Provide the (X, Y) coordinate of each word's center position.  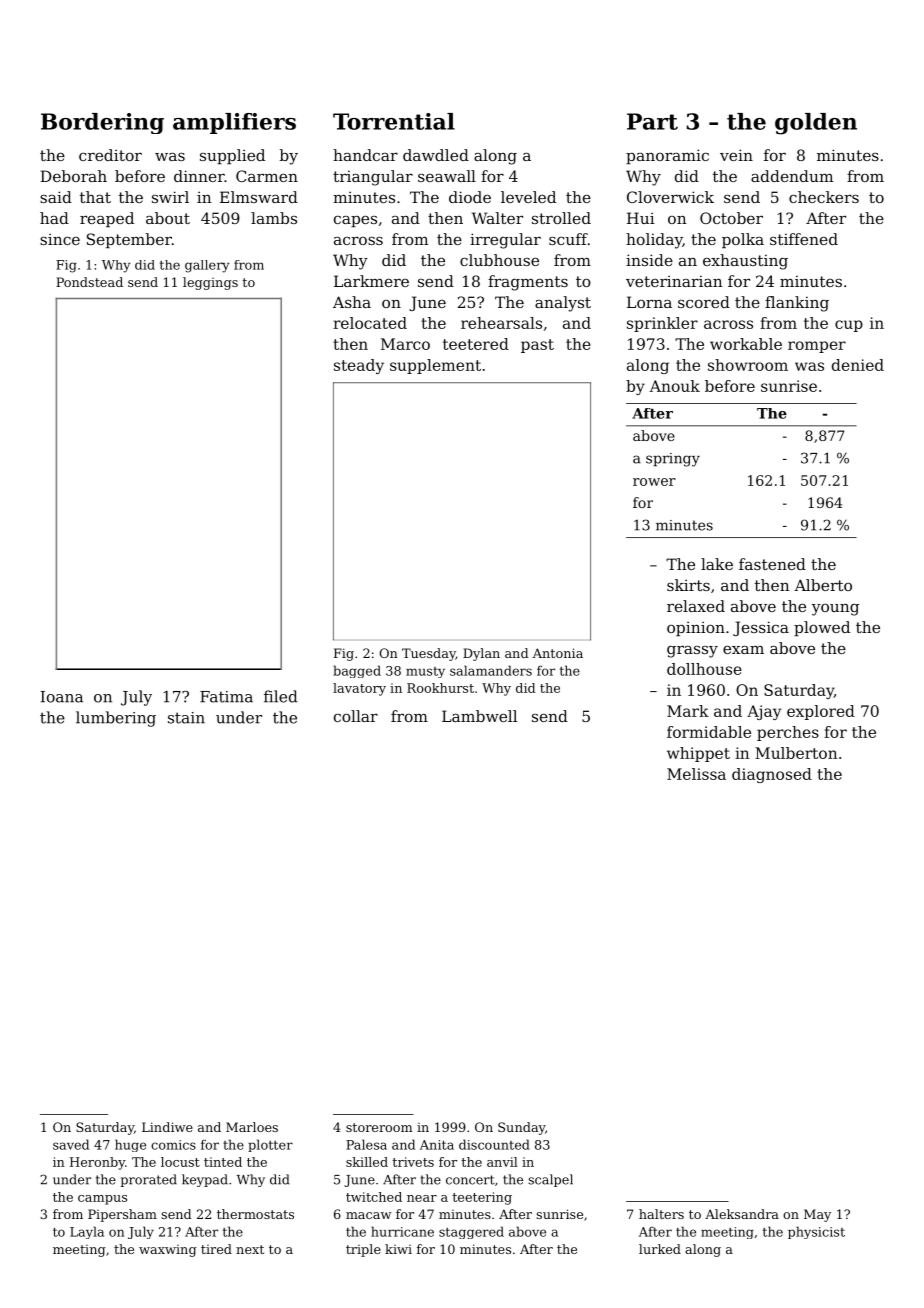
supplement (435, 366)
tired (216, 1249)
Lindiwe (167, 1127)
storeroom (379, 1127)
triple (363, 1250)
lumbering (116, 719)
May (817, 1215)
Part (652, 121)
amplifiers (234, 123)
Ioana (61, 697)
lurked (660, 1249)
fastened (772, 564)
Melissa (696, 774)
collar (356, 716)
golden (816, 124)
